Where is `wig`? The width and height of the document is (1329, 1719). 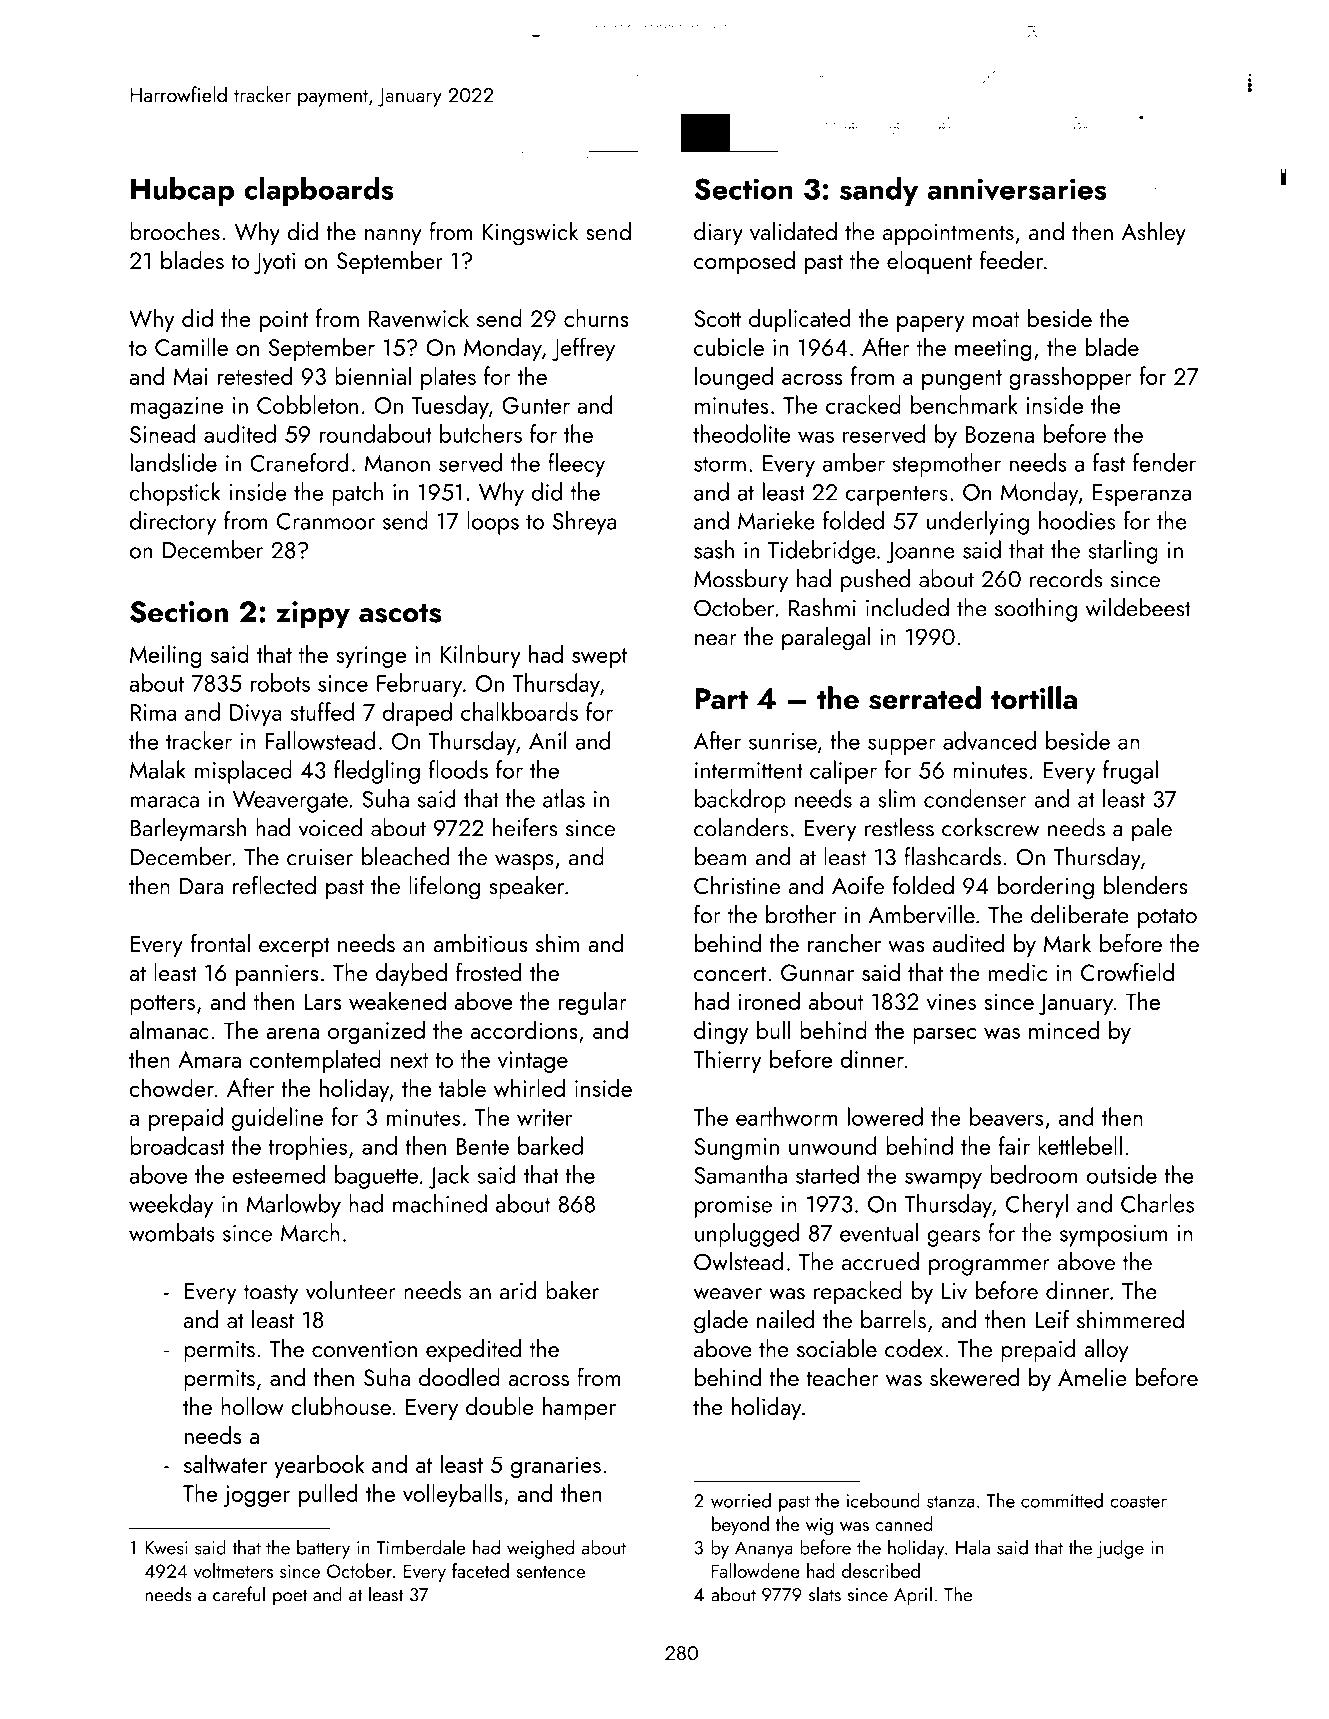 wig is located at coordinates (819, 1527).
